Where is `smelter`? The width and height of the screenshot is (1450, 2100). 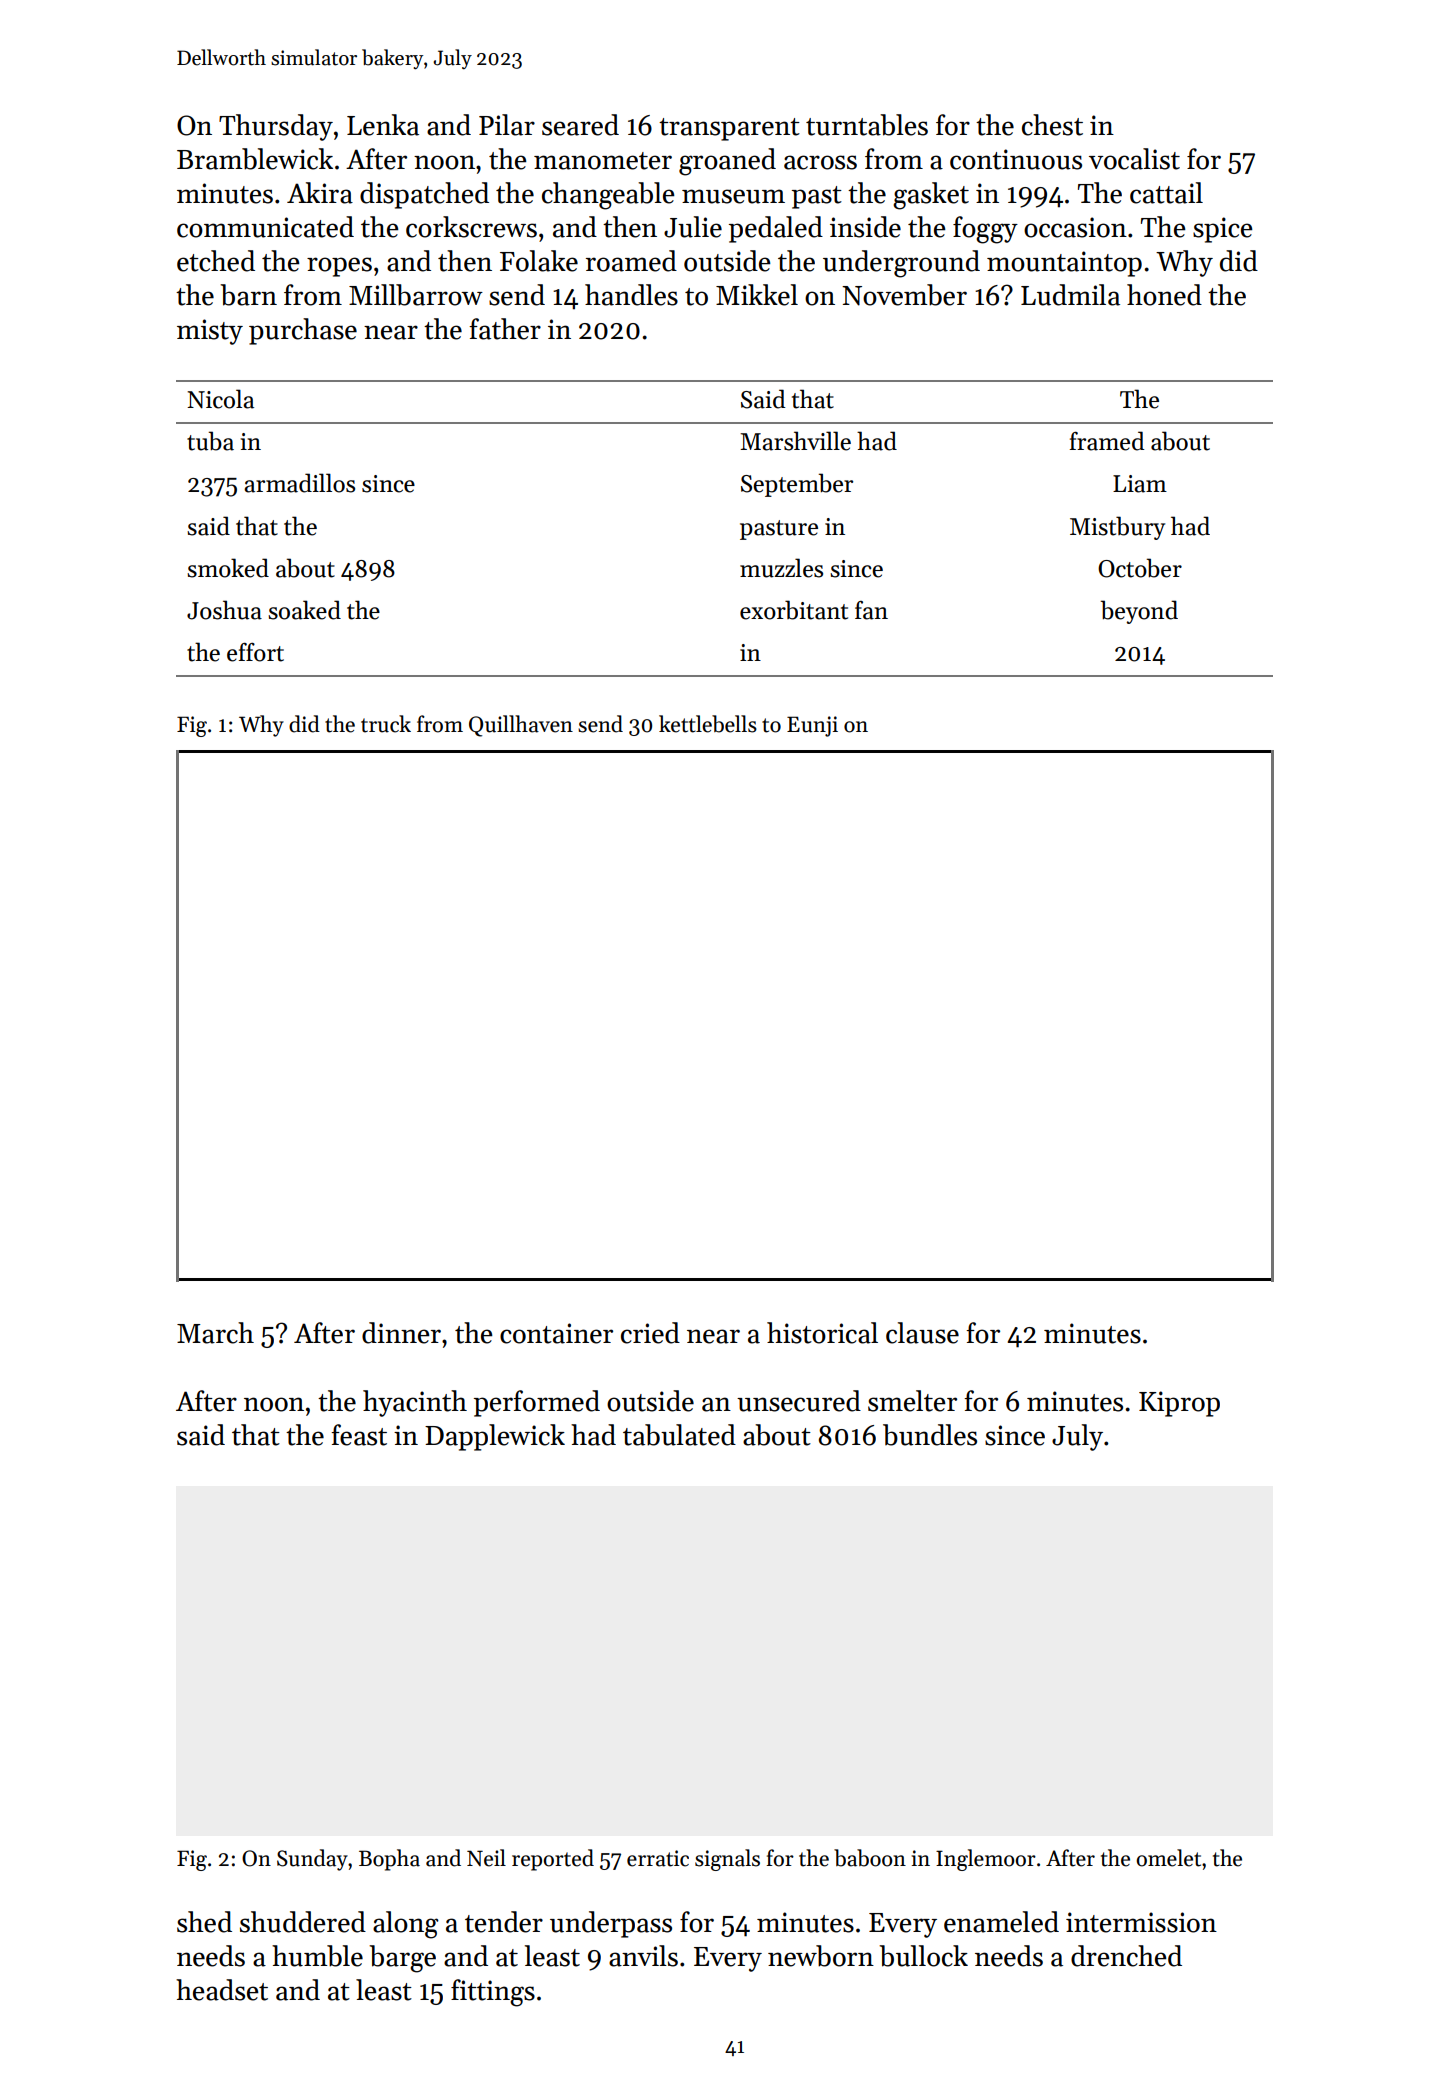 smelter is located at coordinates (912, 1401).
